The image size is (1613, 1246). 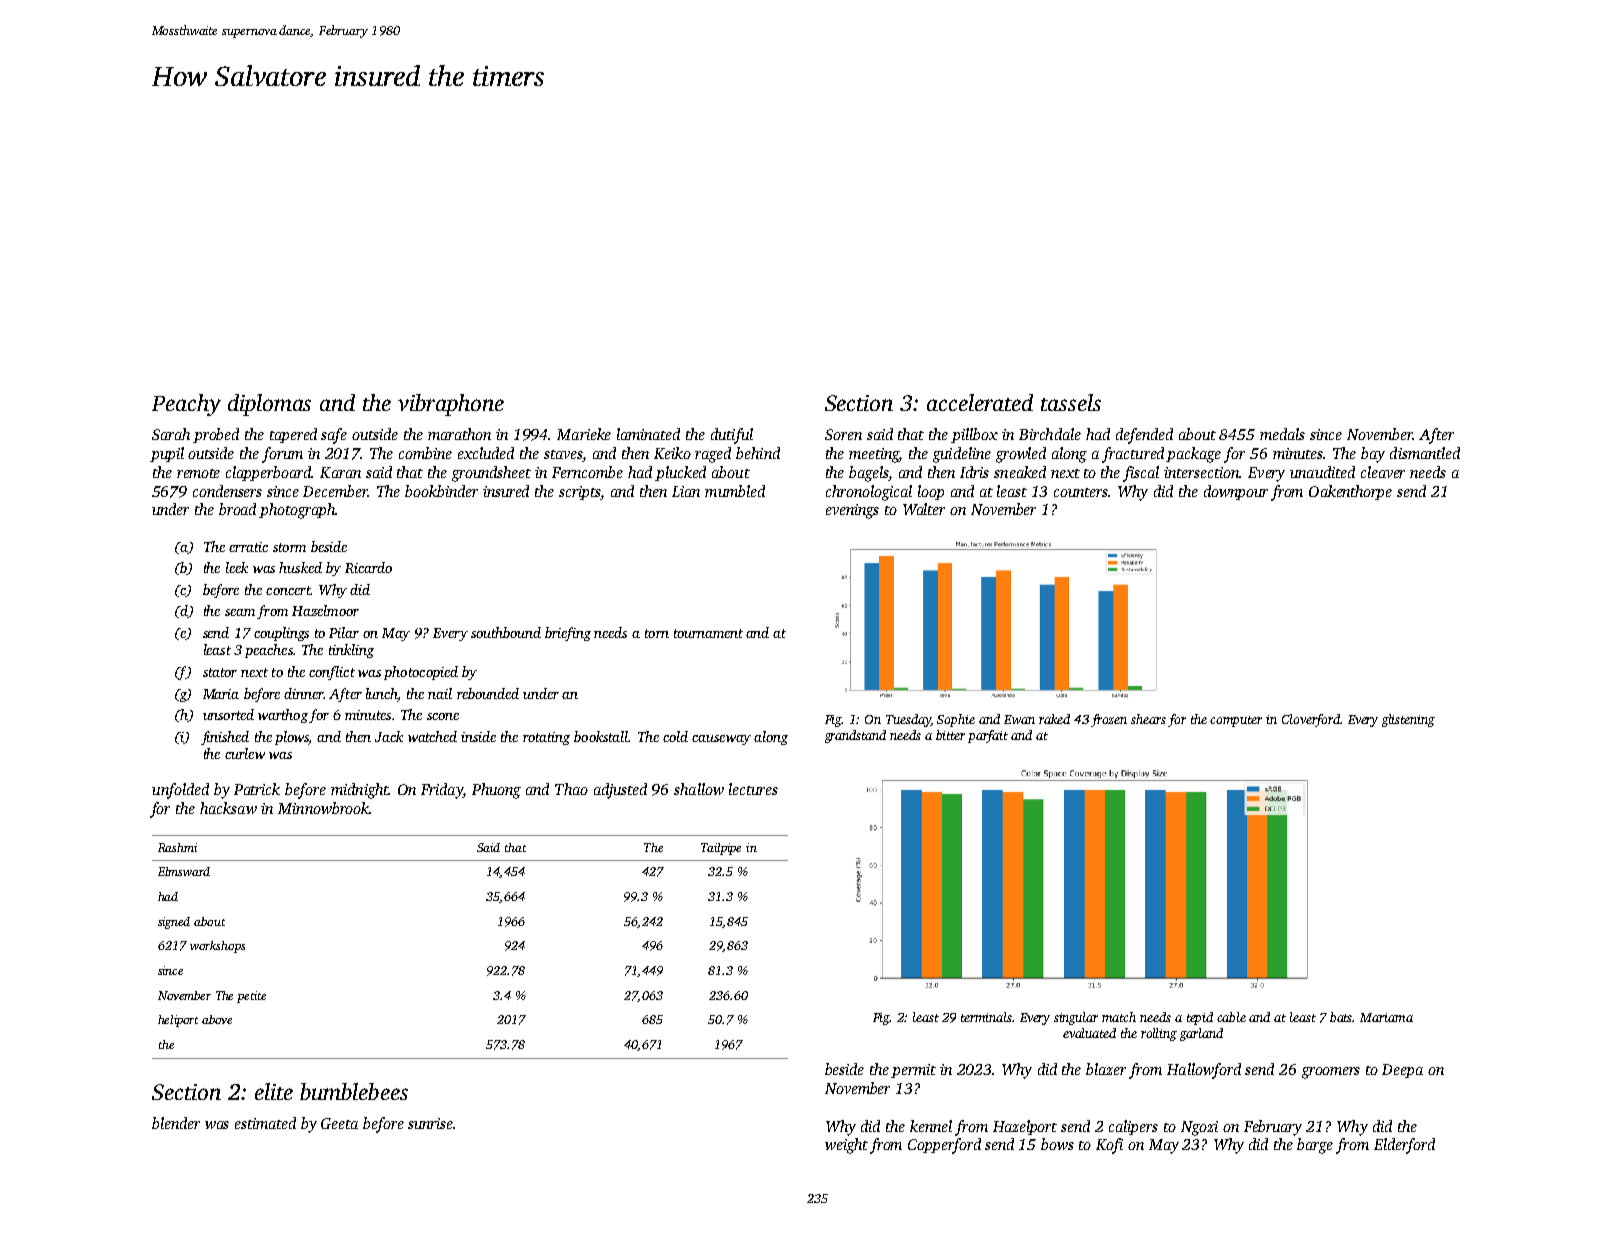 What do you see at coordinates (430, 1123) in the page?
I see `sunrise` at bounding box center [430, 1123].
